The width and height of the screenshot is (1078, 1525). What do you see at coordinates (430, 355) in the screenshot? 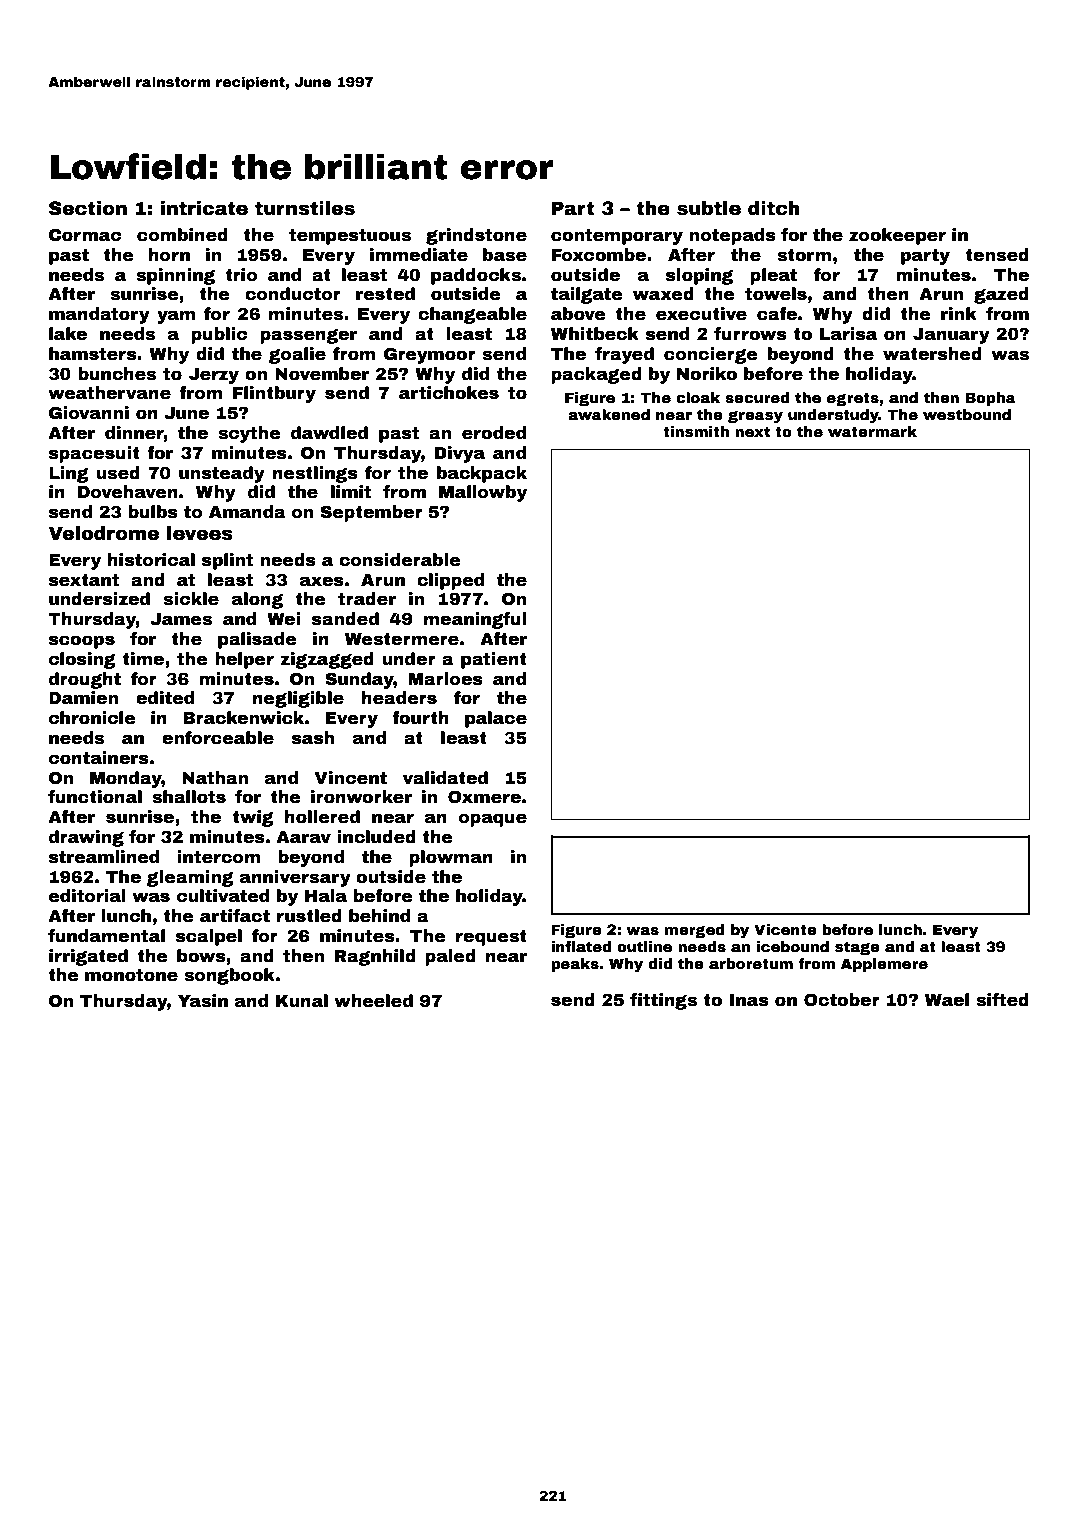
I see `Greymoor` at bounding box center [430, 355].
